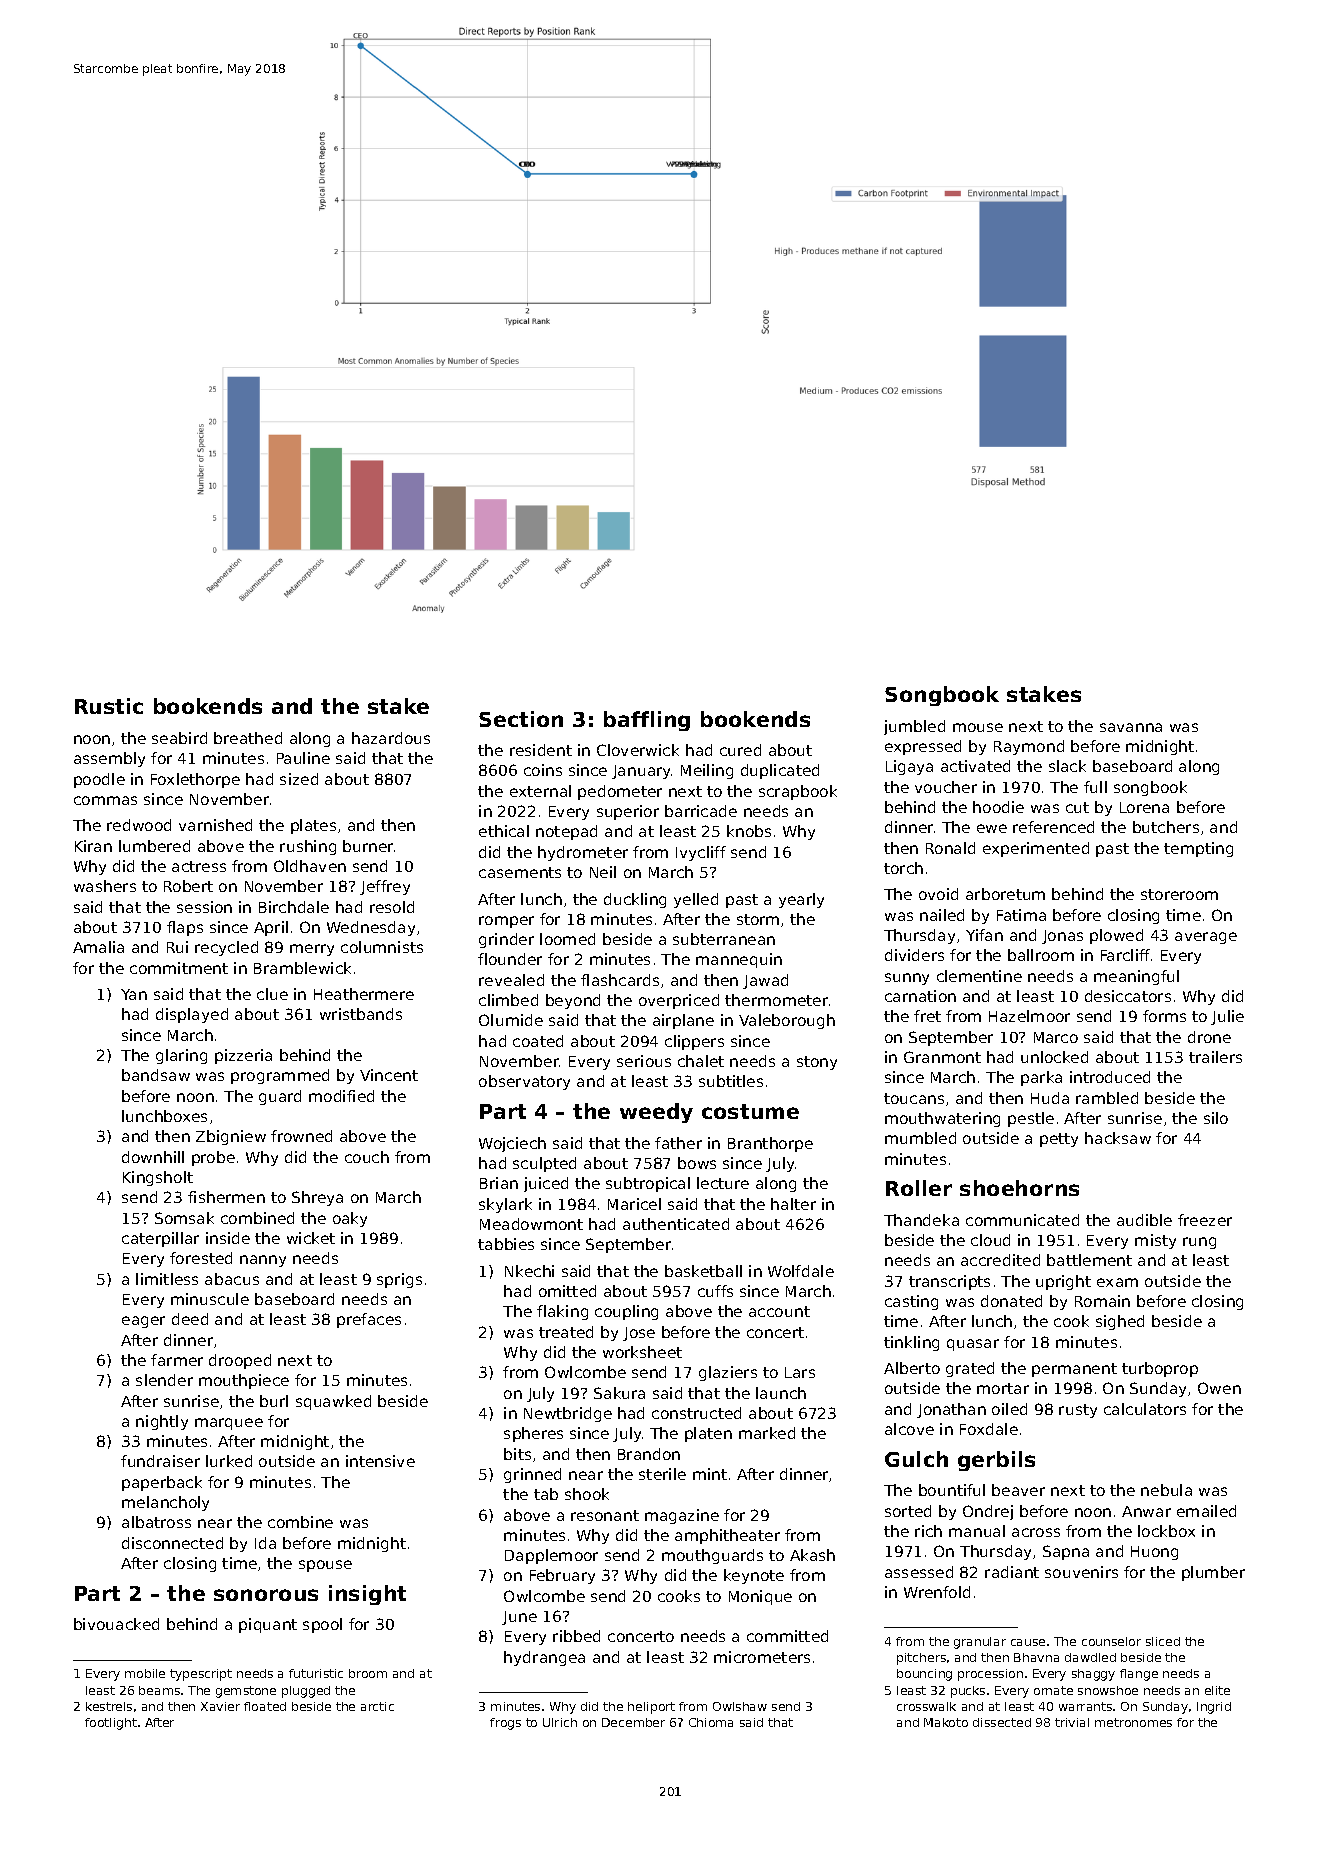 The width and height of the screenshot is (1319, 1866). What do you see at coordinates (181, 1056) in the screenshot?
I see `glaring` at bounding box center [181, 1056].
